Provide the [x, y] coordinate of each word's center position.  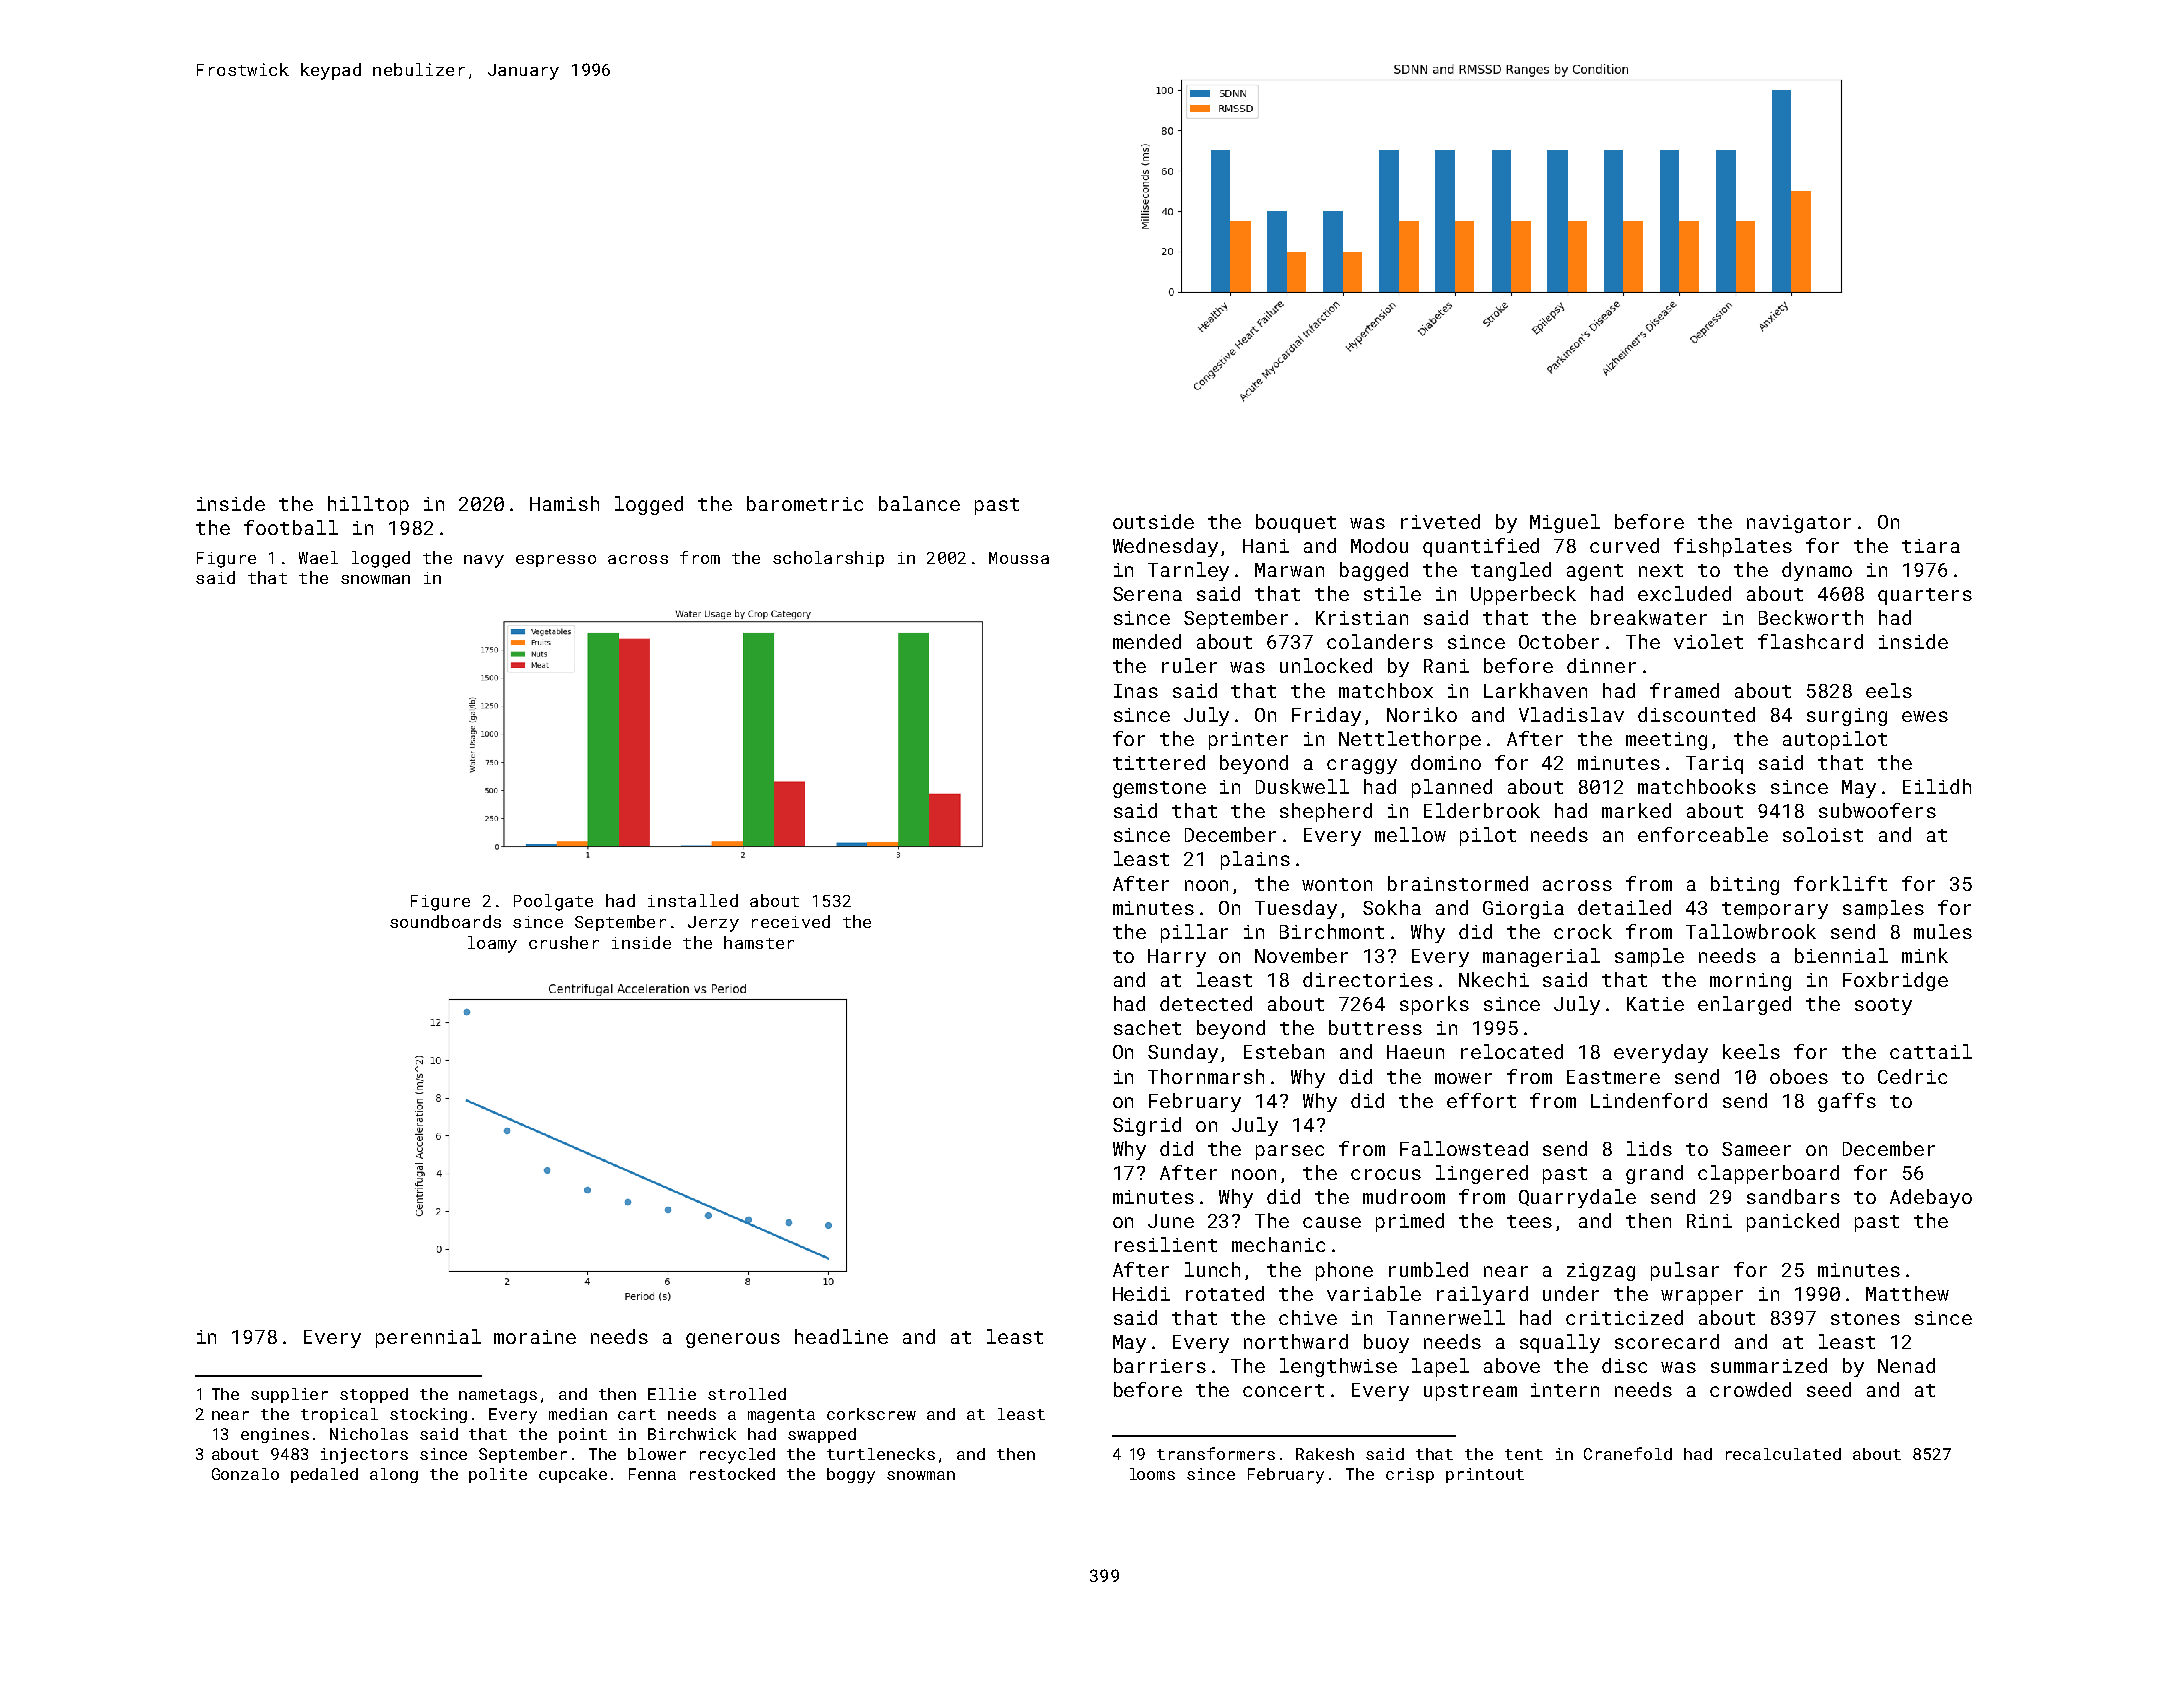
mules [1943, 931]
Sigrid [1147, 1126]
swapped [822, 1435]
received [791, 921]
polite [498, 1475]
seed [1829, 1389]
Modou [1379, 545]
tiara [1931, 546]
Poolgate [553, 902]
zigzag [1601, 1272]
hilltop [368, 505]
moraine [535, 1337]
